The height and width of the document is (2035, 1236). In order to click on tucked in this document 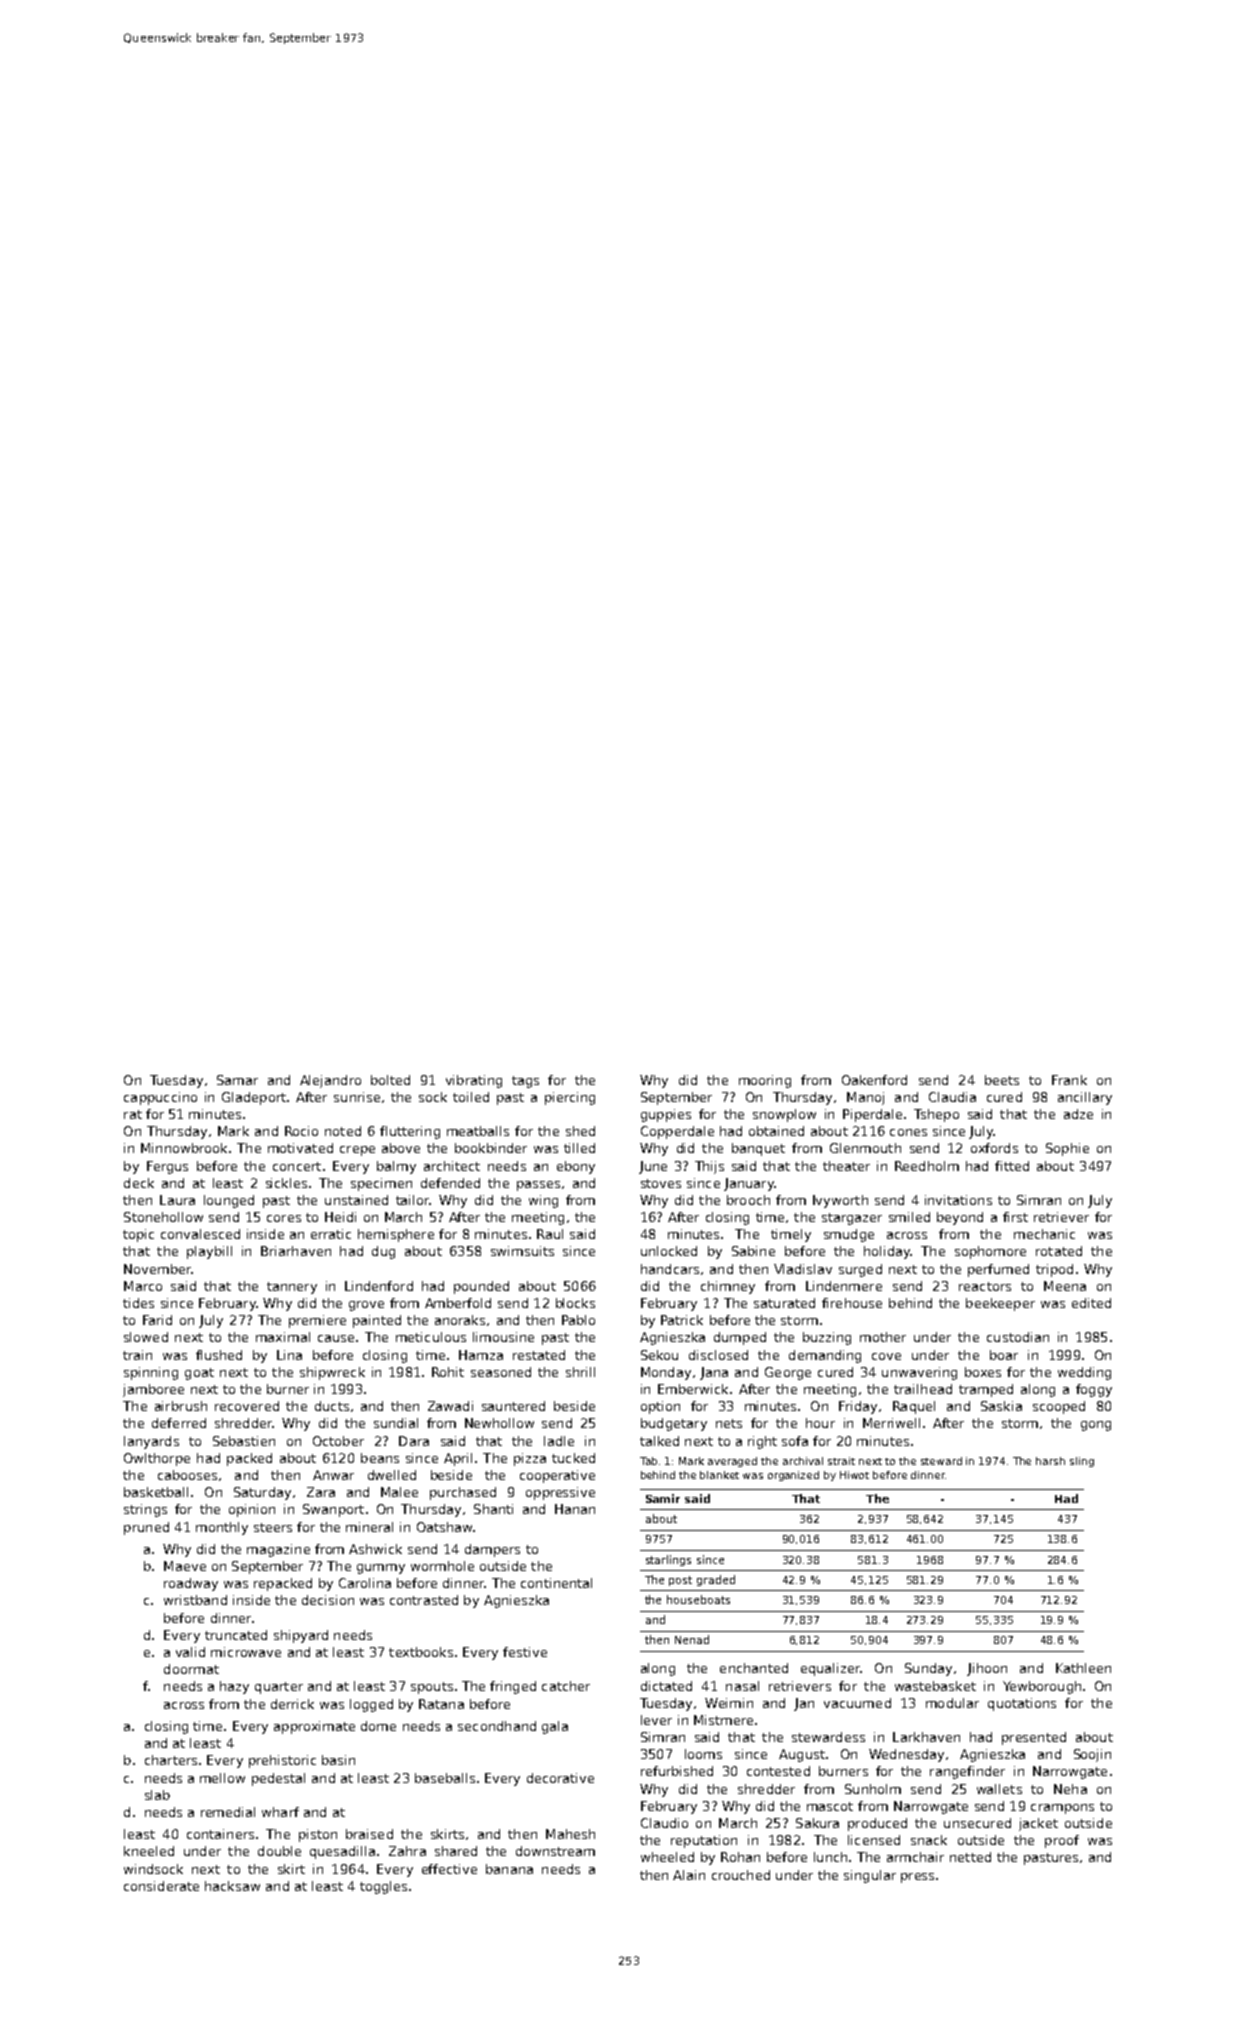, I will do `click(573, 1458)`.
